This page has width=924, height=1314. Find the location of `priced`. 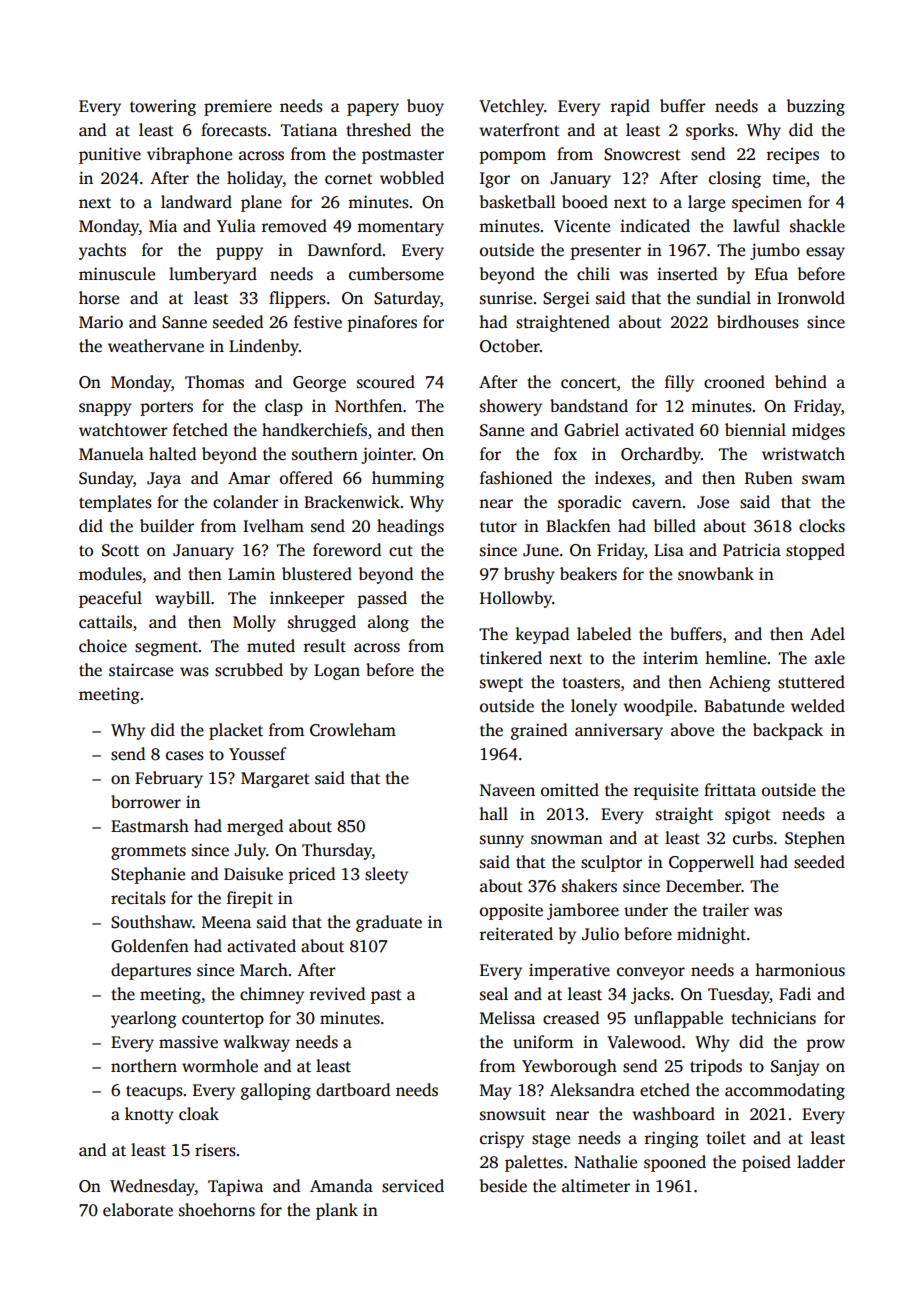

priced is located at coordinates (312, 875).
